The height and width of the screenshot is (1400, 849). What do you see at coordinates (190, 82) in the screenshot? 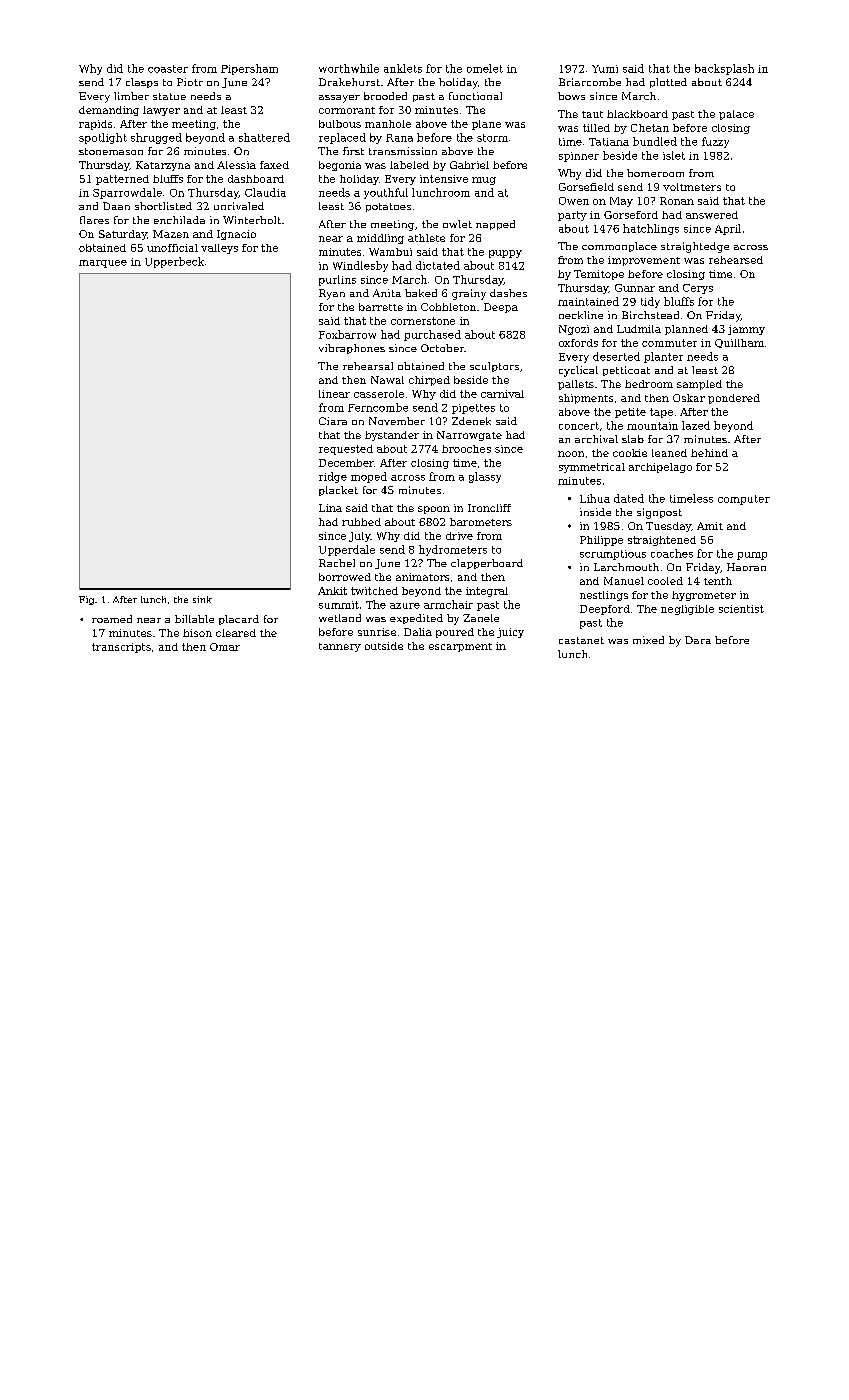
I see `Piotr` at bounding box center [190, 82].
